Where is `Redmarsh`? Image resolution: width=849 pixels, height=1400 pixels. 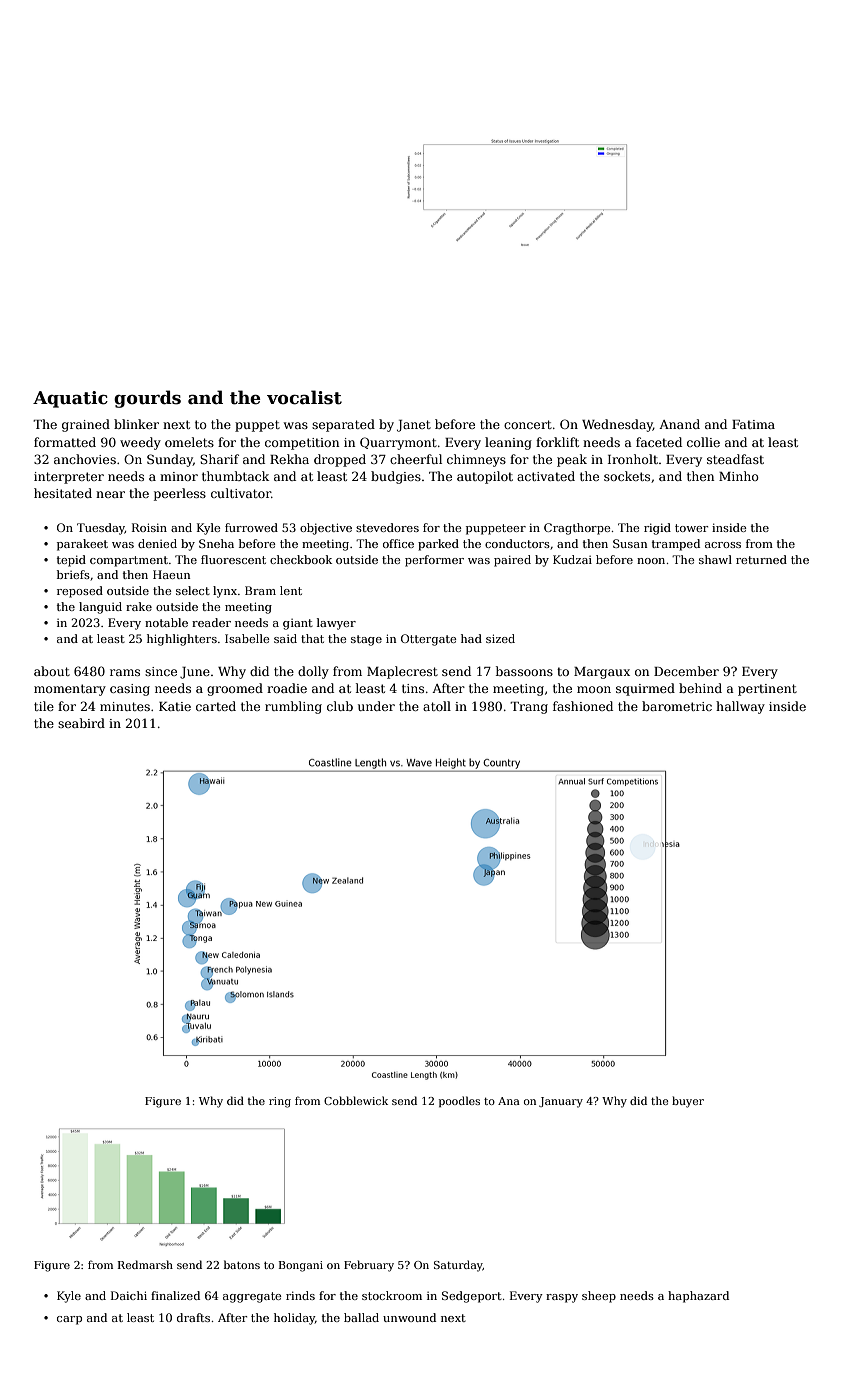
Redmarsh is located at coordinates (145, 1264).
